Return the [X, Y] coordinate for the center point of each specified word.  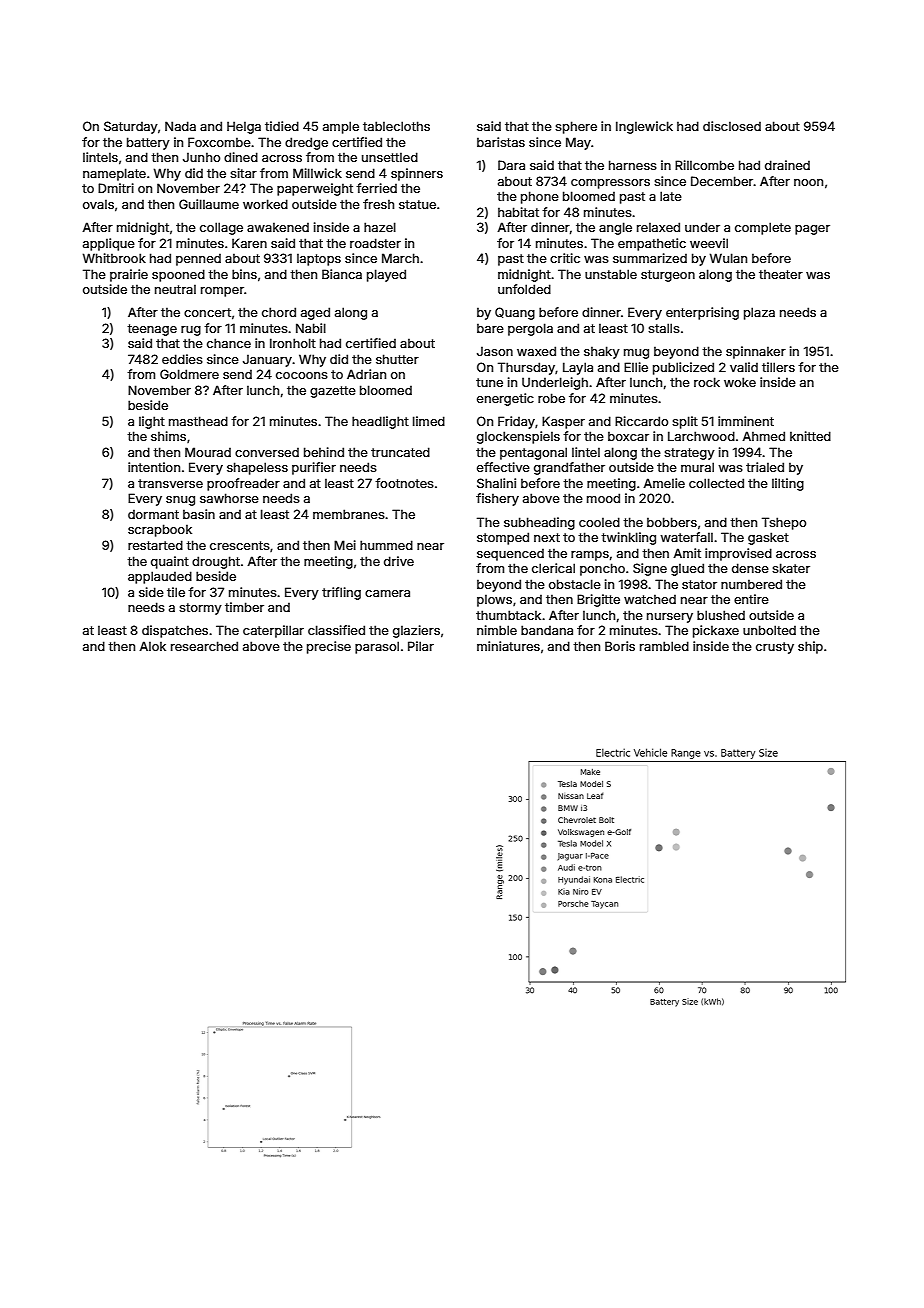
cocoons [302, 375]
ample [341, 127]
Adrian [366, 374]
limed [429, 421]
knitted [810, 436]
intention [154, 467]
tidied [282, 126]
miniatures [508, 646]
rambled [664, 646]
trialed [765, 467]
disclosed [732, 126]
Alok [152, 646]
